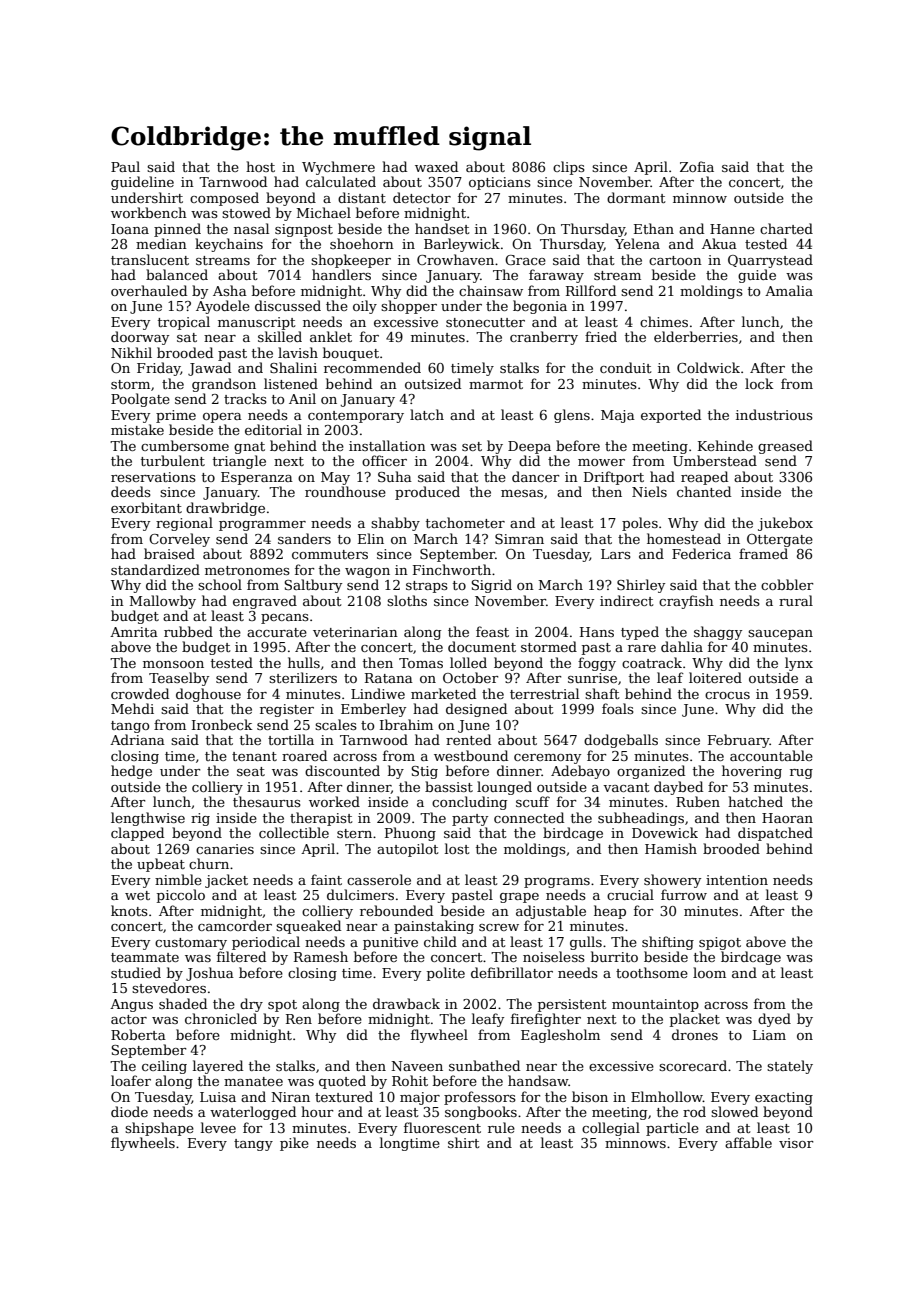  I want to click on jukebox, so click(785, 524).
